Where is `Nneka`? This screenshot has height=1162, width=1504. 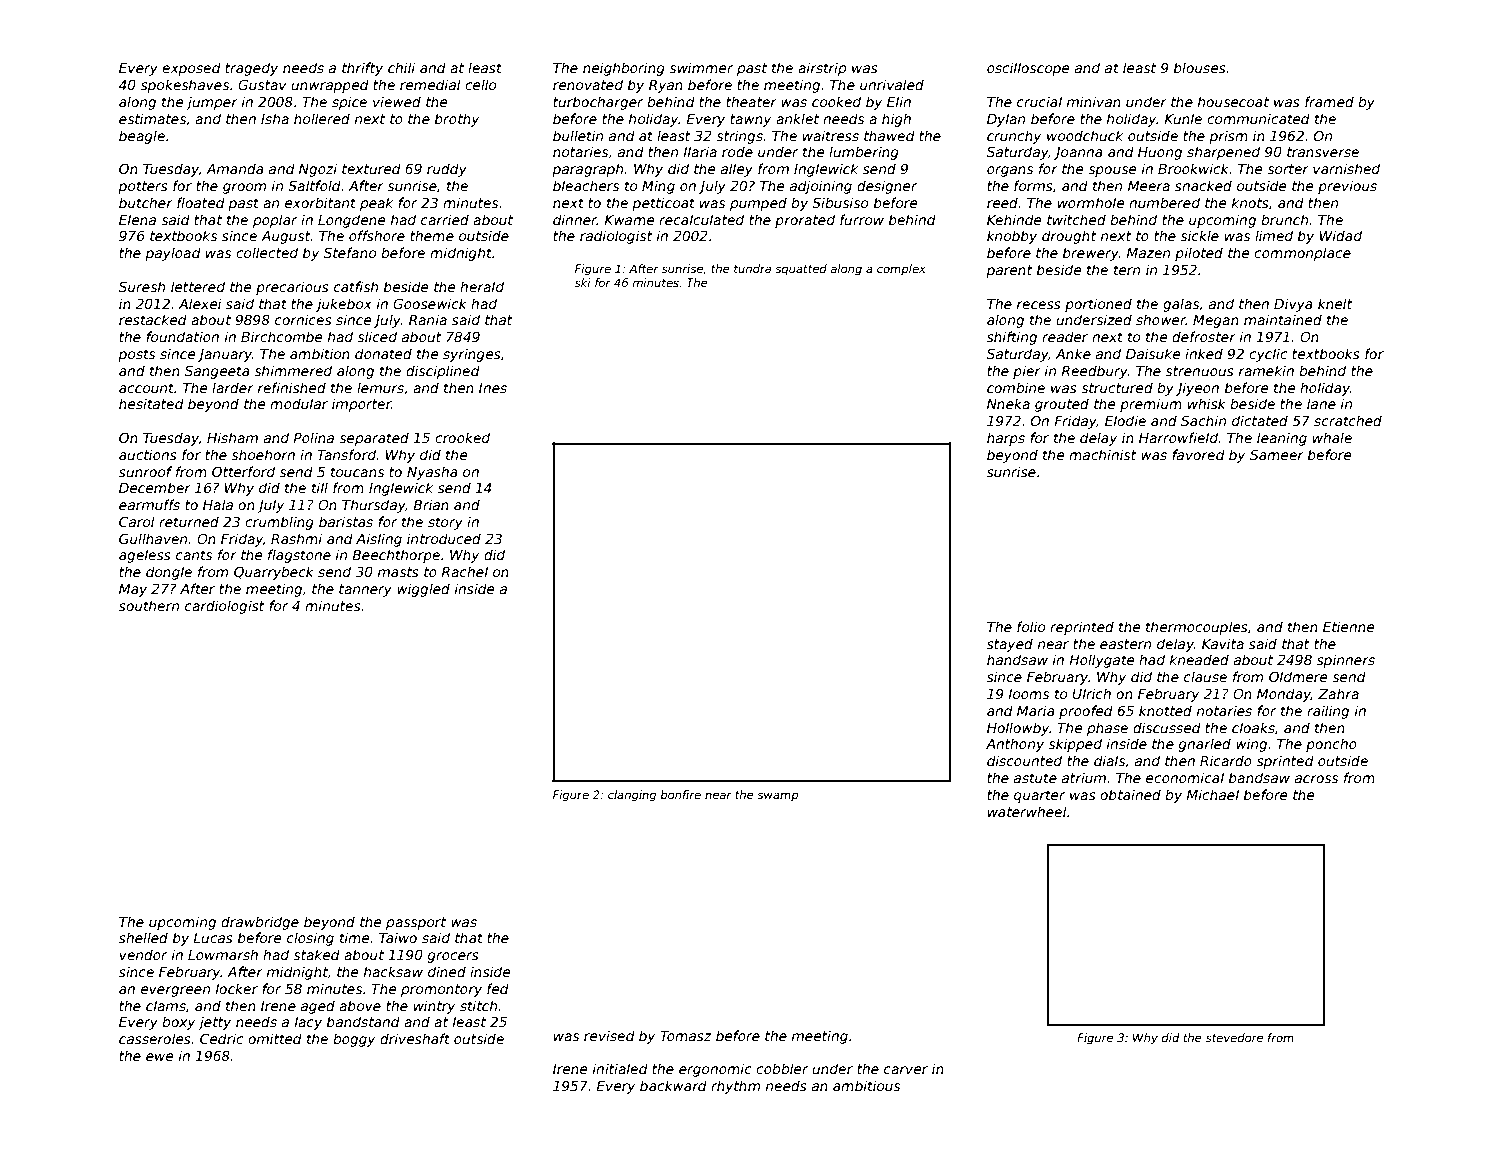
Nneka is located at coordinates (1008, 403).
